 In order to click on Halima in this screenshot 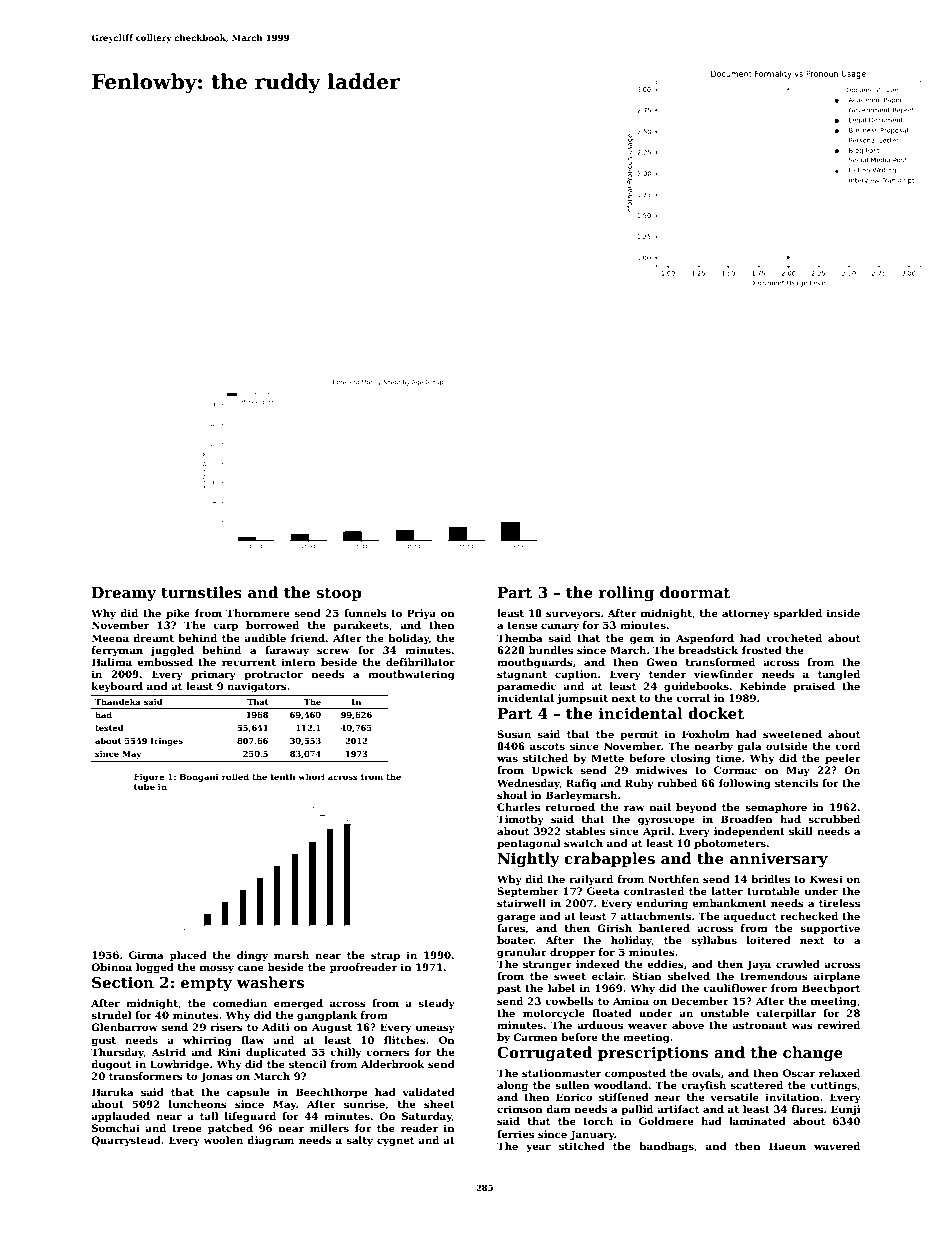, I will do `click(112, 662)`.
